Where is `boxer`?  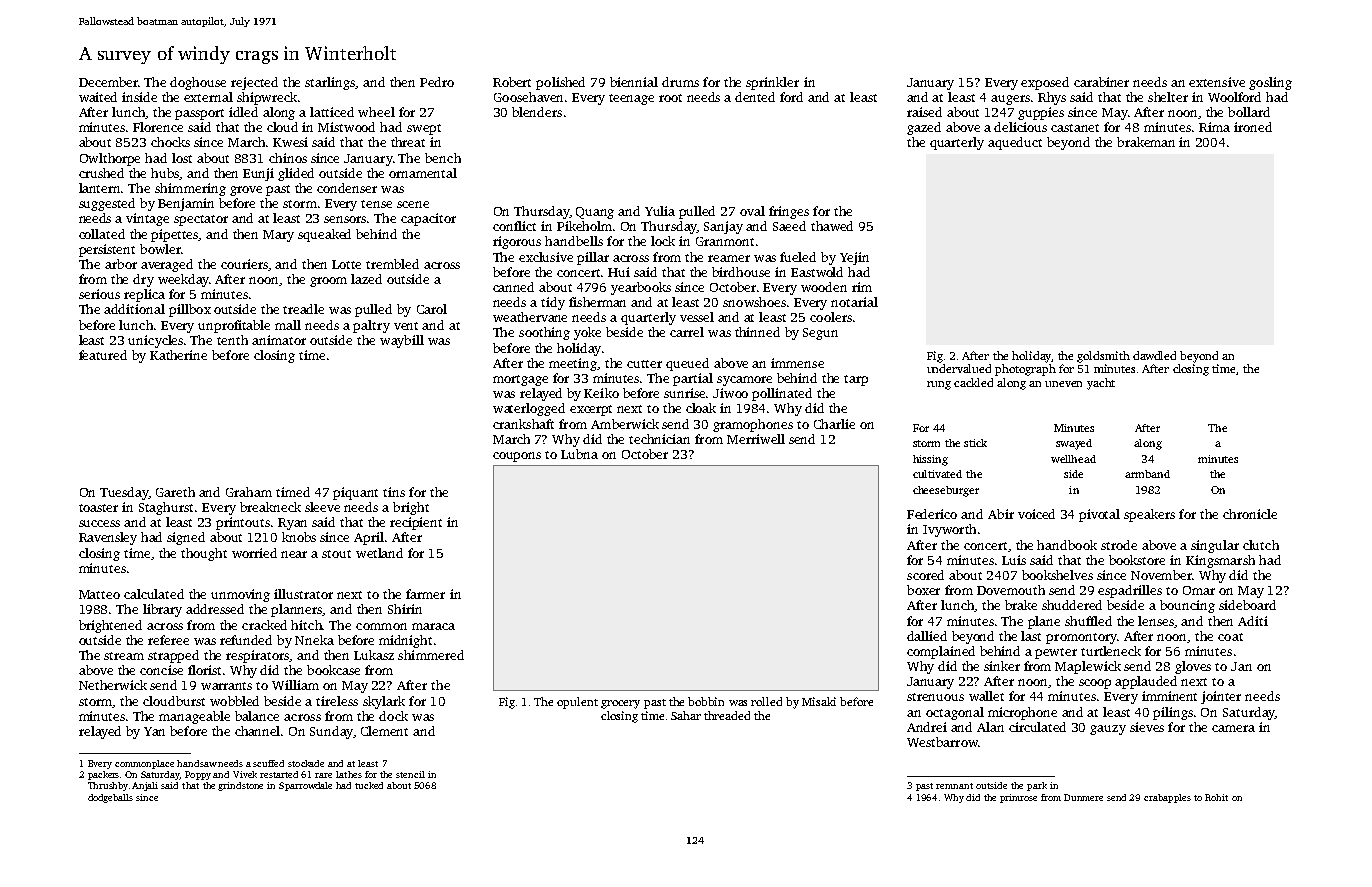 boxer is located at coordinates (923, 590).
